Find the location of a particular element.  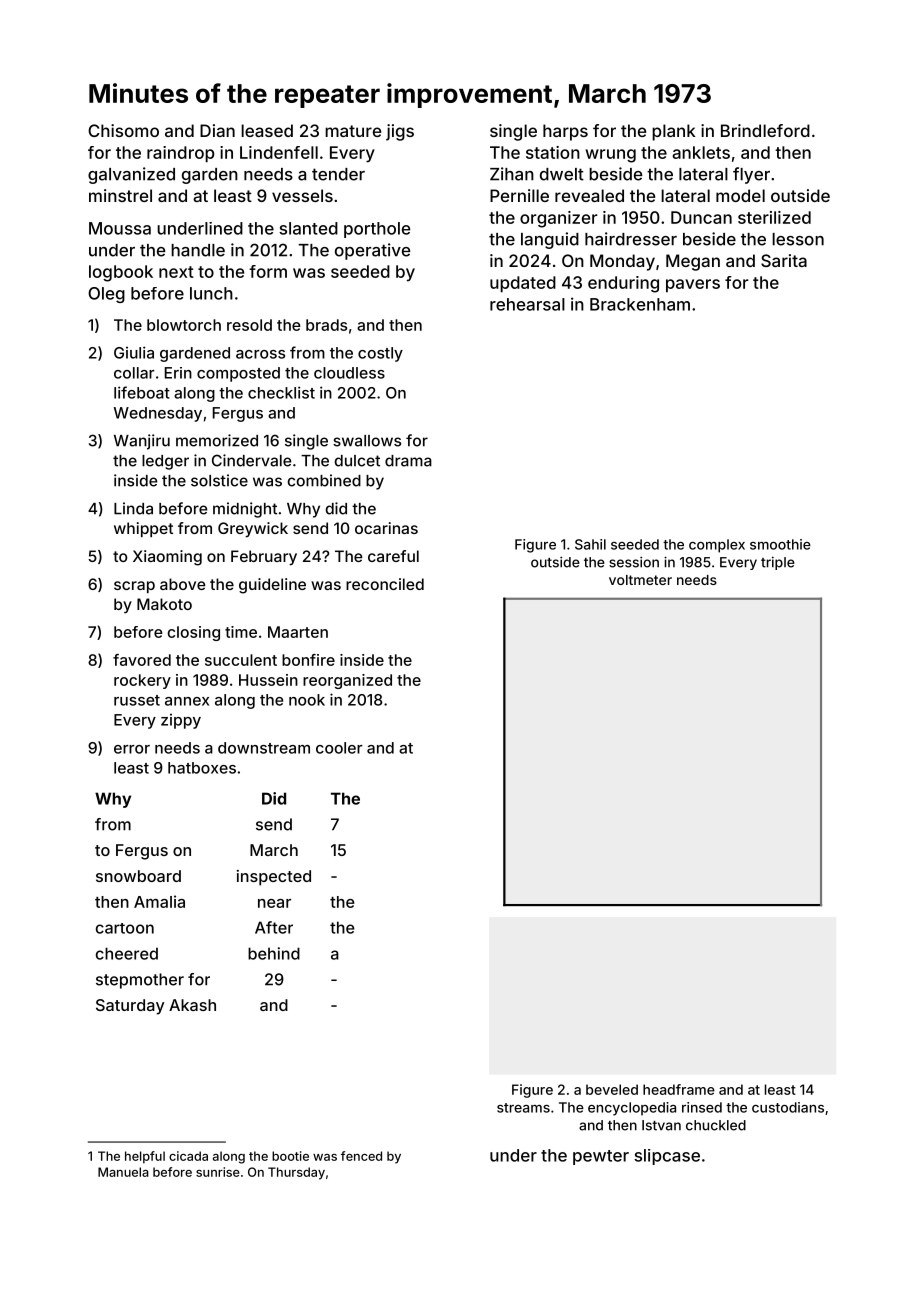

revealed is located at coordinates (589, 195).
